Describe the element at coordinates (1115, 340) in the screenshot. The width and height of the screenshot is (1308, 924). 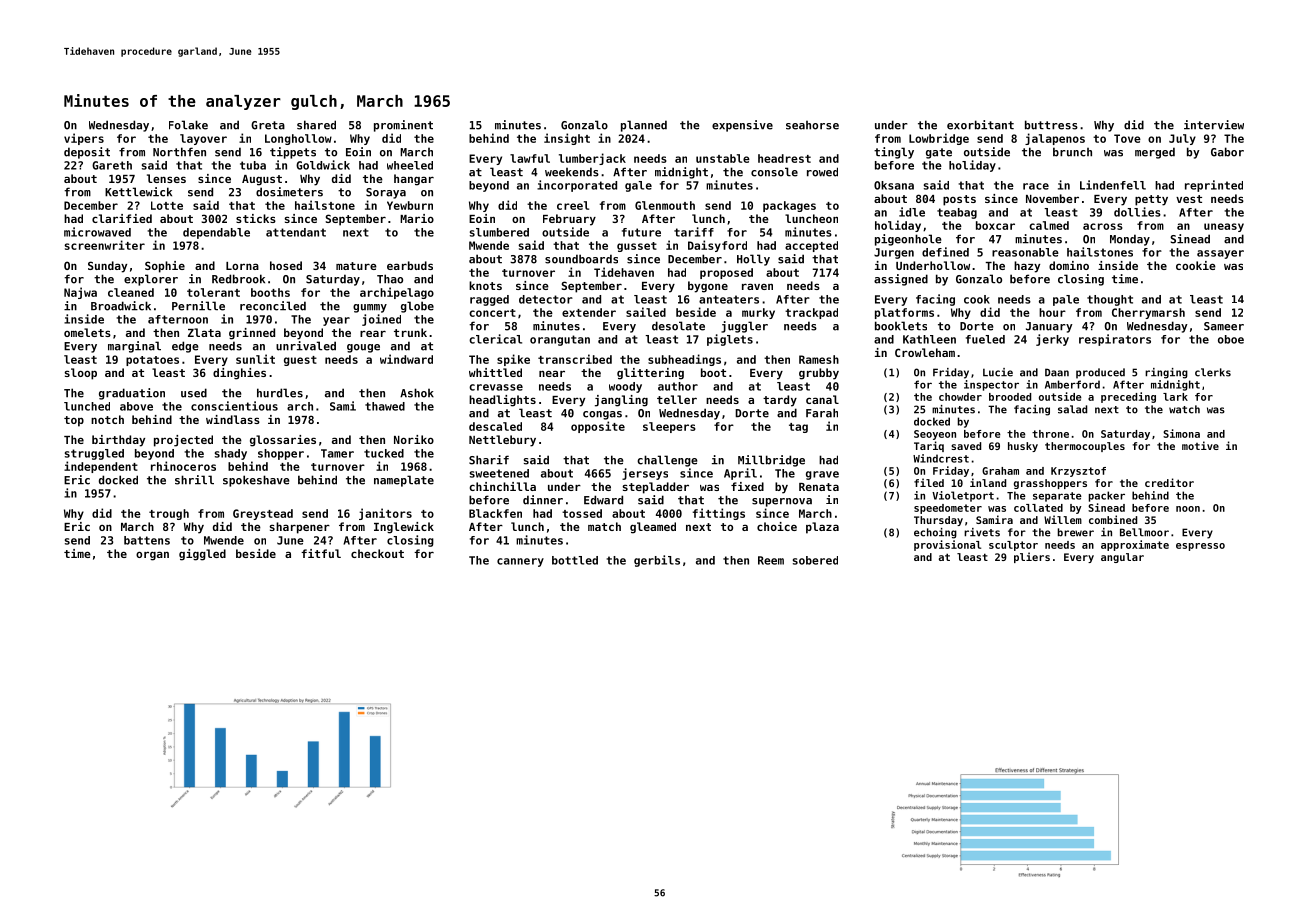
I see `respirators` at that location.
